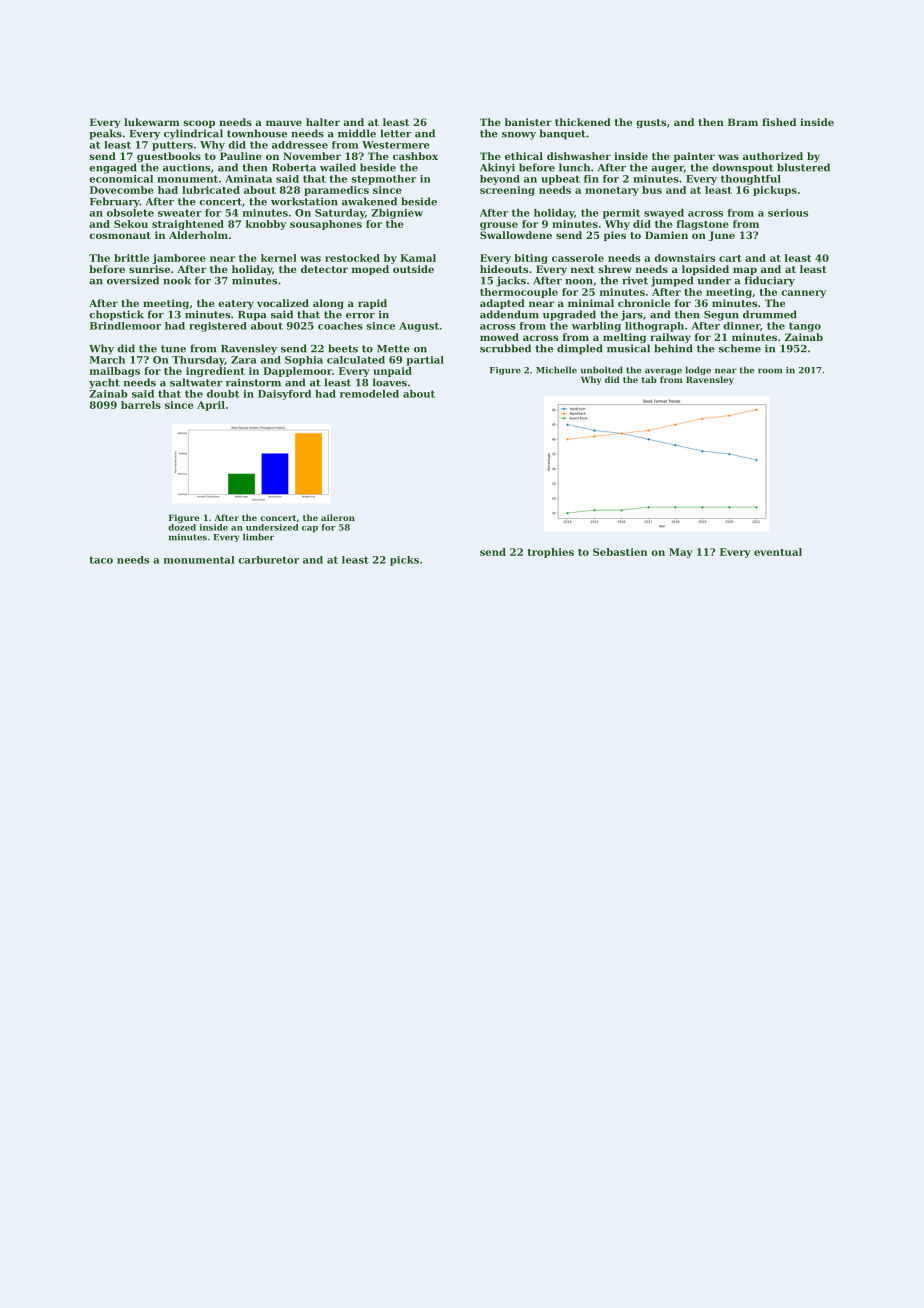 This screenshot has height=1308, width=924. I want to click on eventual, so click(778, 552).
